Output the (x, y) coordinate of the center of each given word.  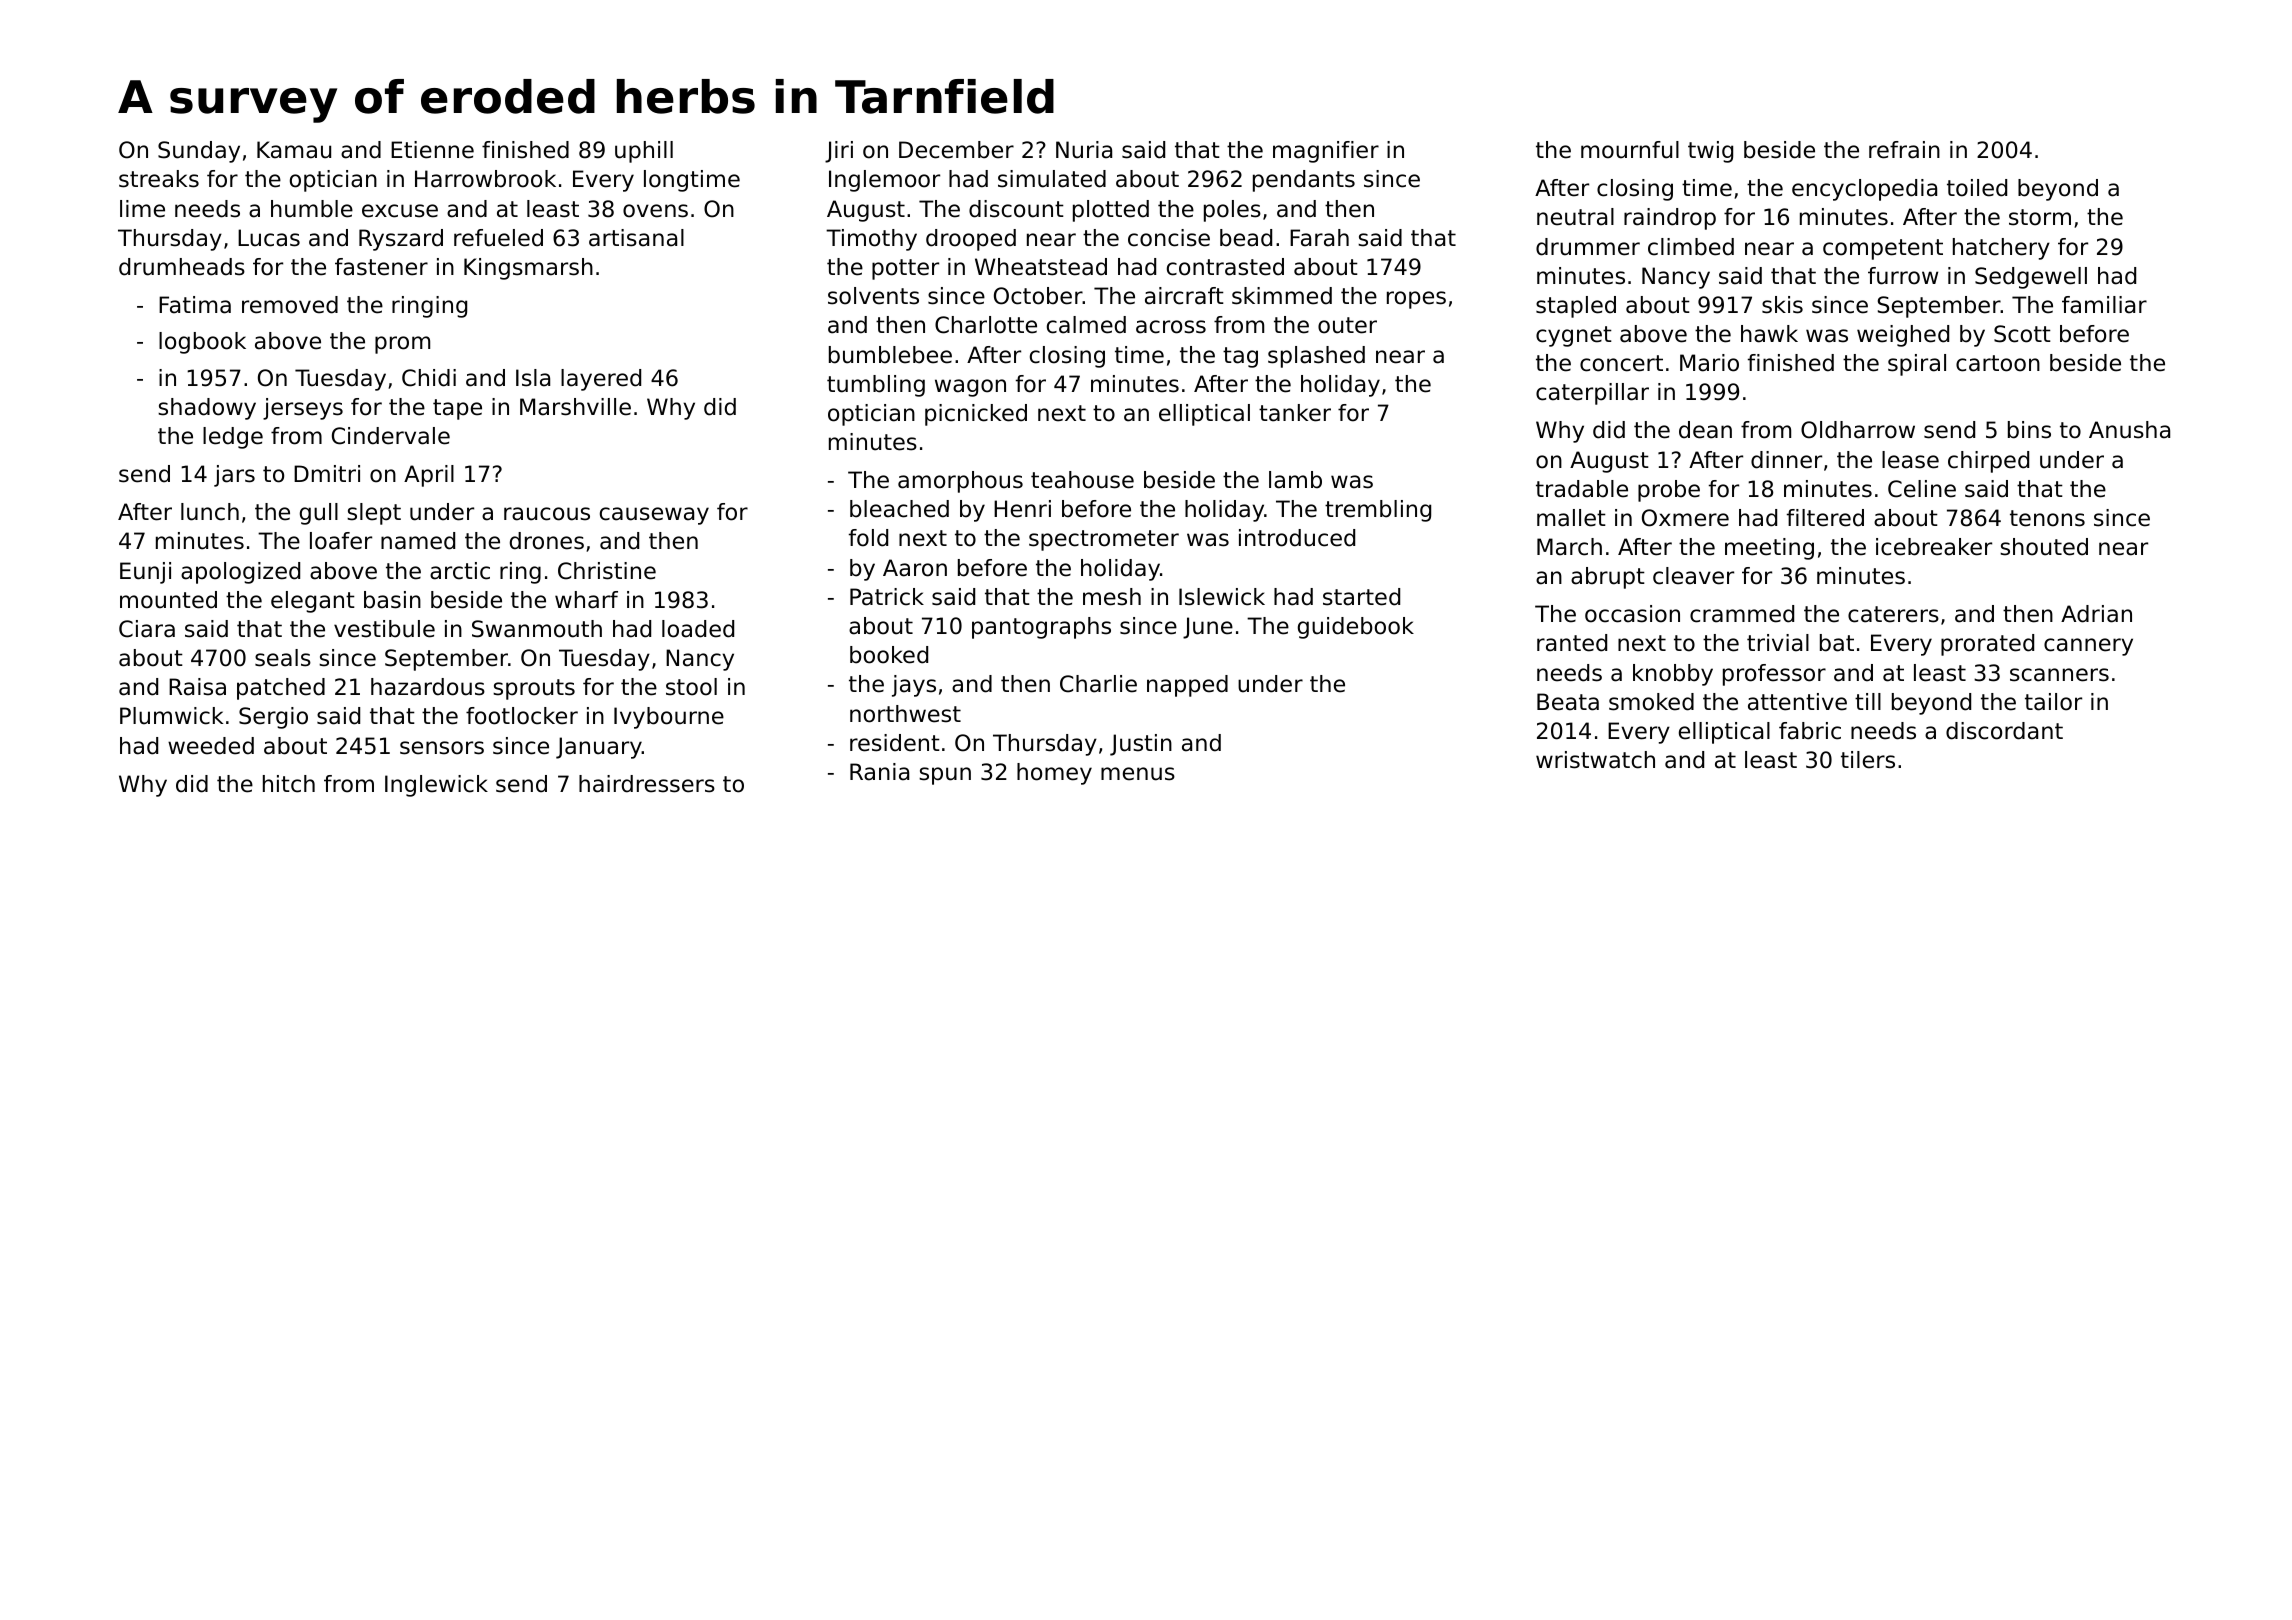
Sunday (199, 152)
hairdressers (647, 784)
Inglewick (436, 786)
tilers (1868, 760)
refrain (1904, 150)
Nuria (1084, 150)
